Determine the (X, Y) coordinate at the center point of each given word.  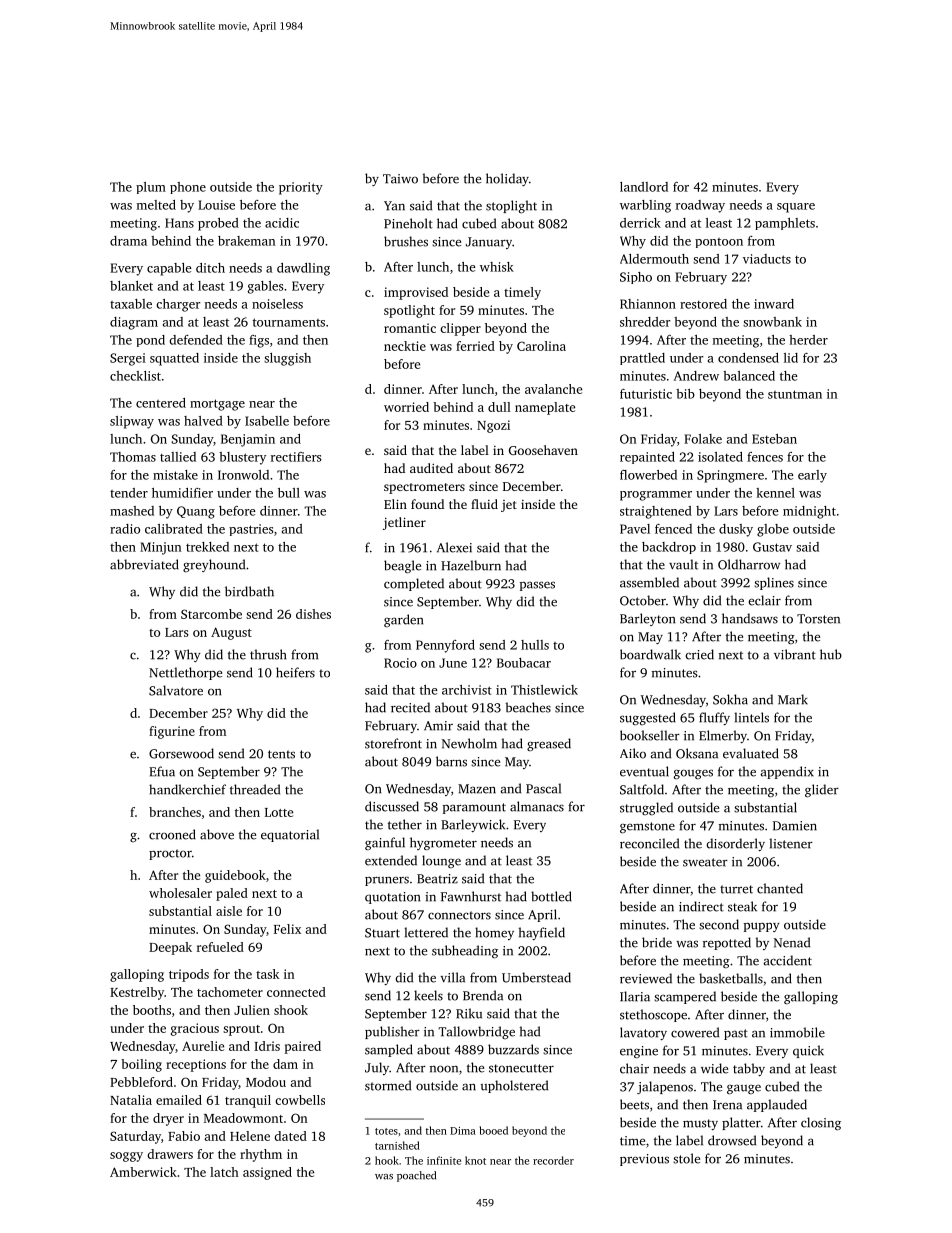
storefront (393, 743)
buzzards (513, 1049)
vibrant (795, 654)
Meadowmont (243, 1118)
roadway (700, 206)
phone (188, 188)
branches (175, 812)
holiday (507, 179)
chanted (780, 888)
